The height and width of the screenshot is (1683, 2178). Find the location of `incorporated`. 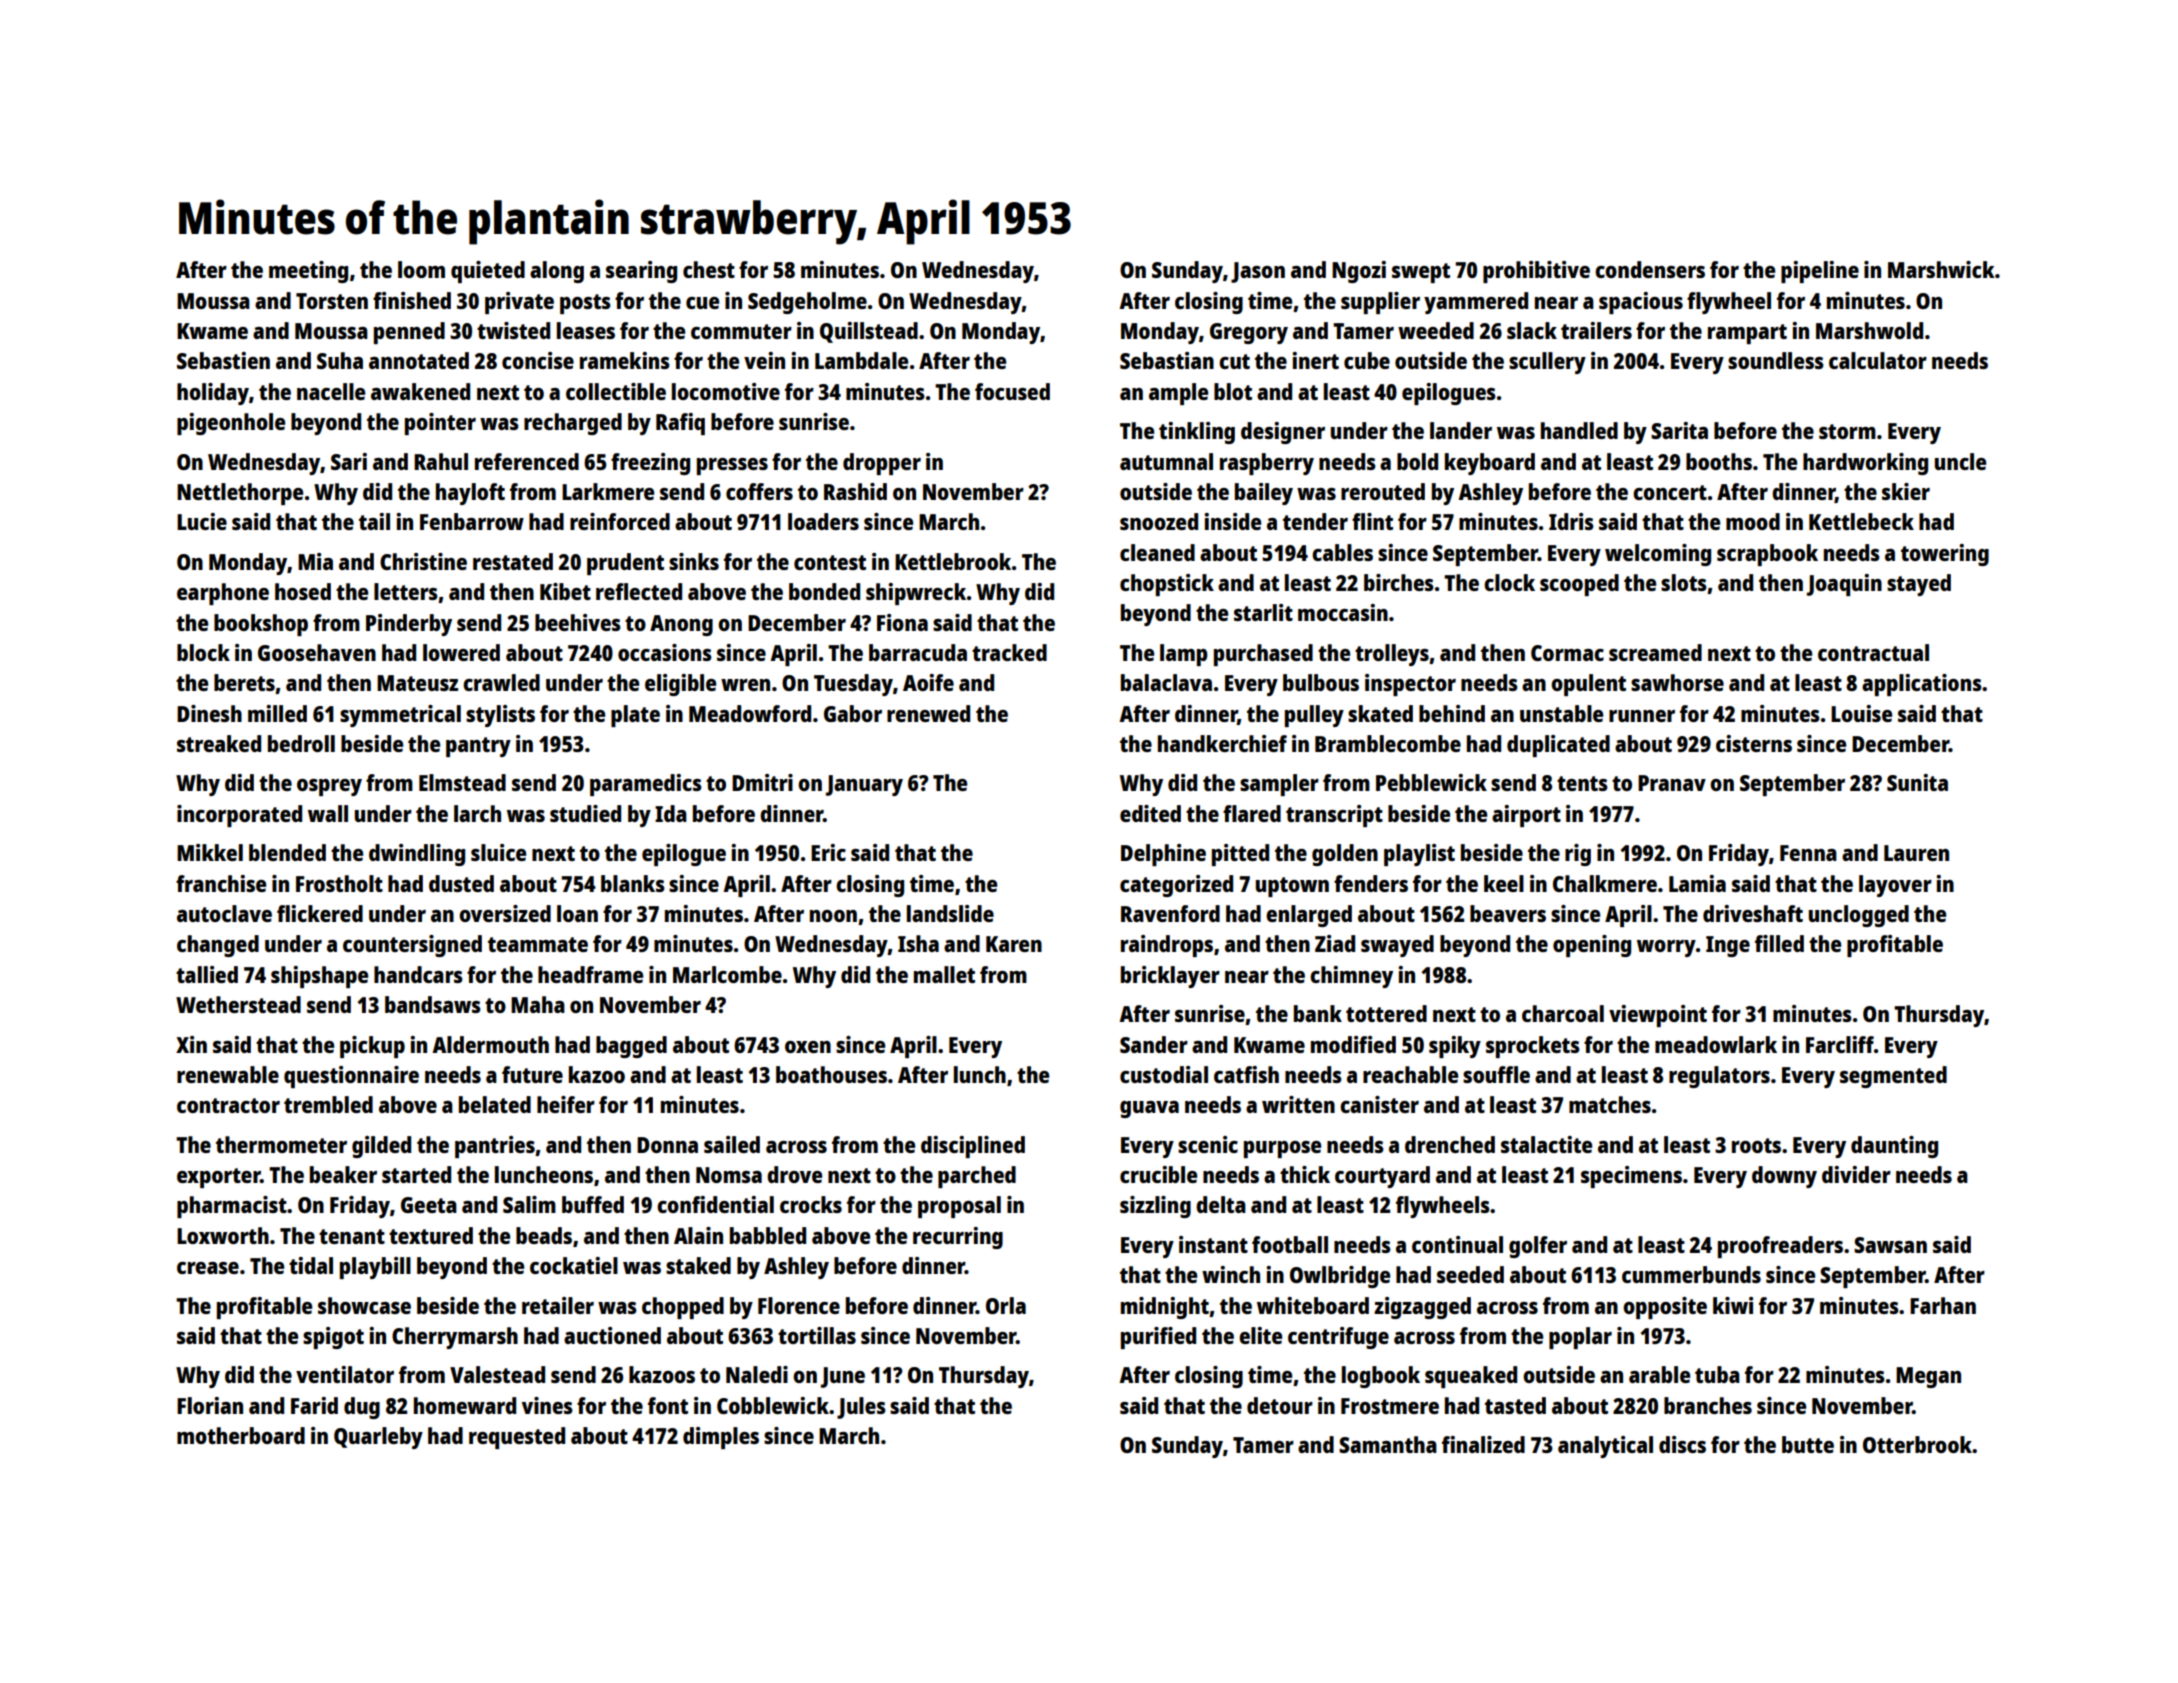

incorporated is located at coordinates (239, 816).
